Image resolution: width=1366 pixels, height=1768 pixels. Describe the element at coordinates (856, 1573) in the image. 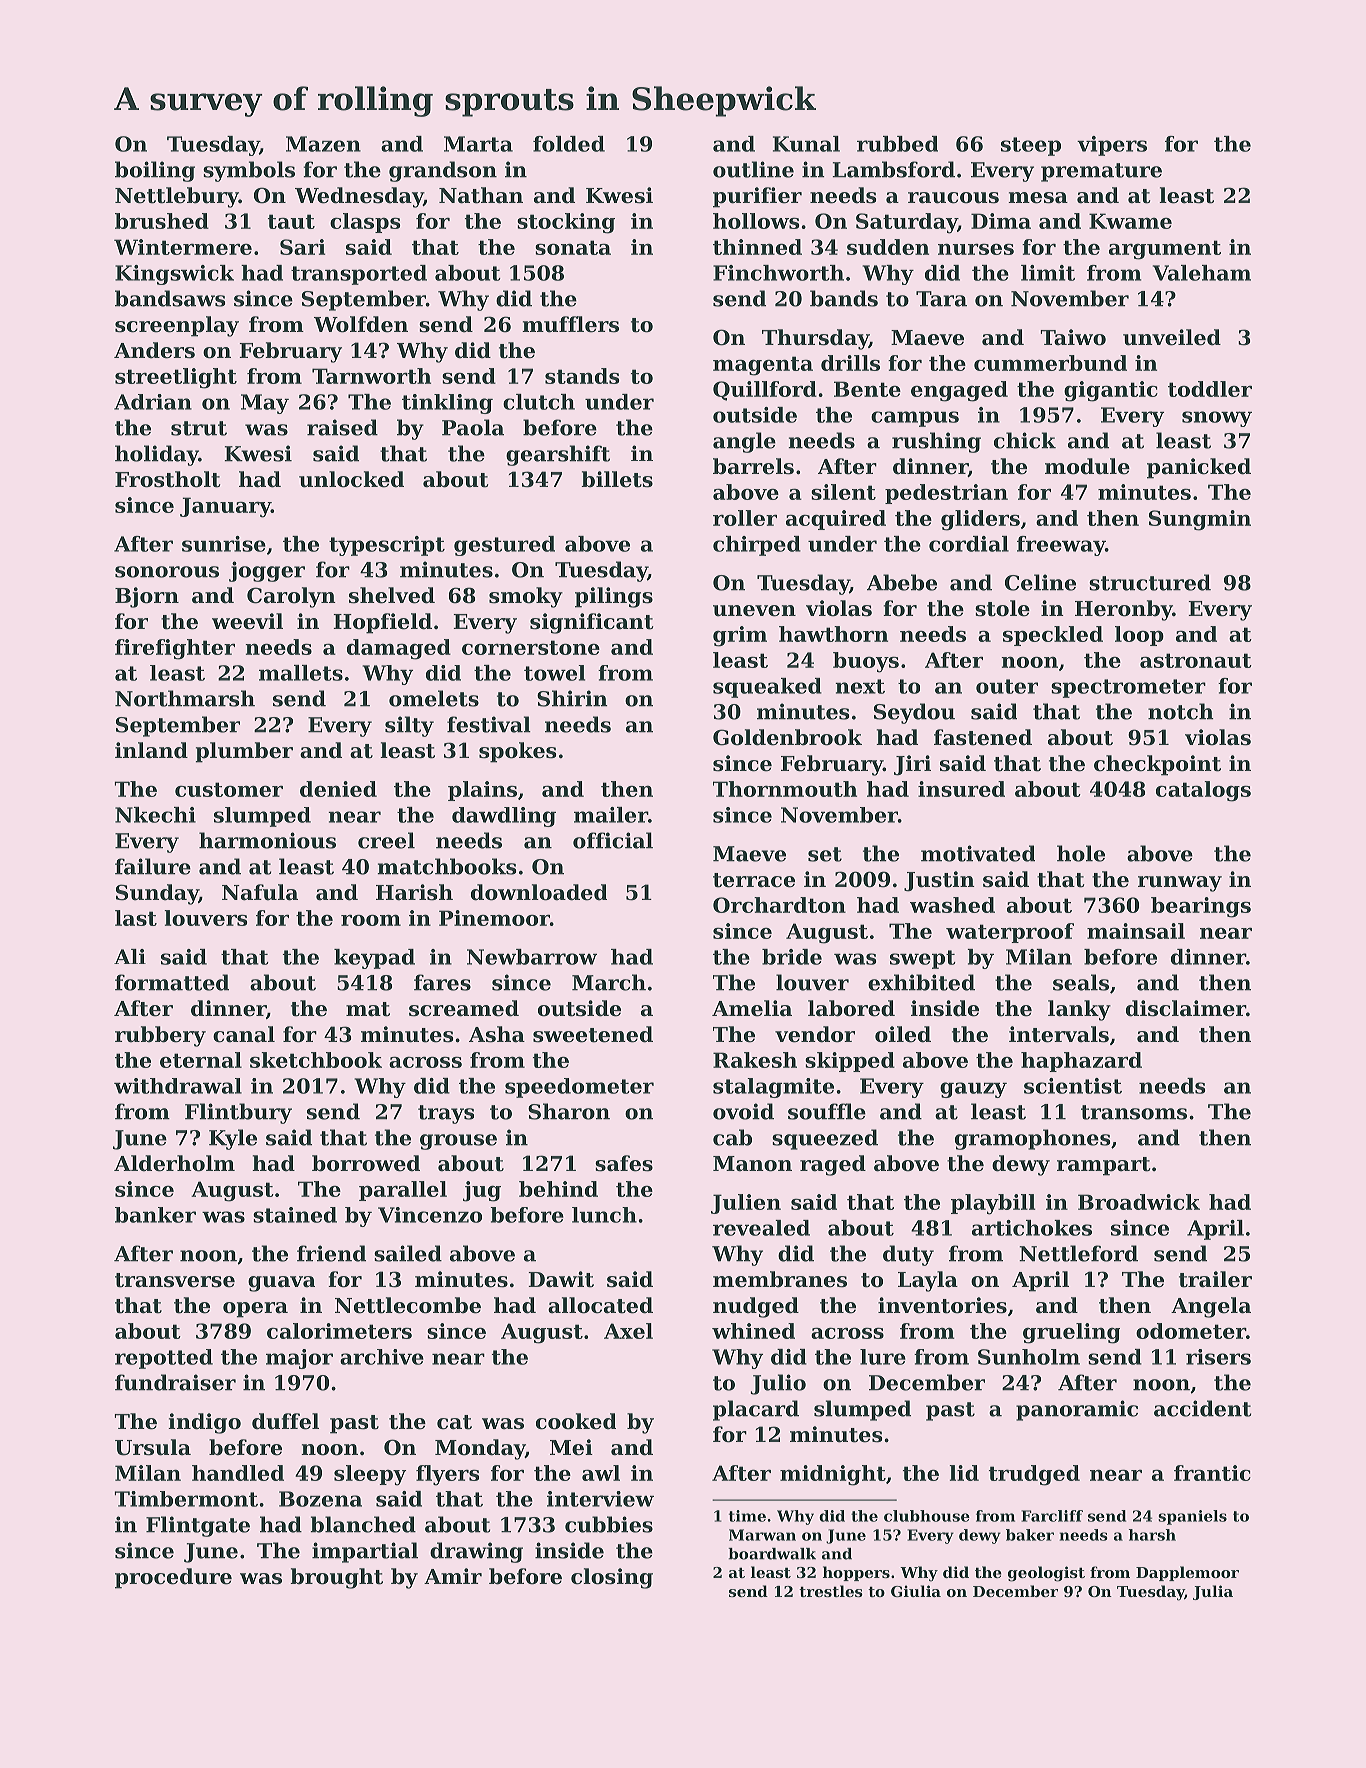

I see `hoppers` at that location.
